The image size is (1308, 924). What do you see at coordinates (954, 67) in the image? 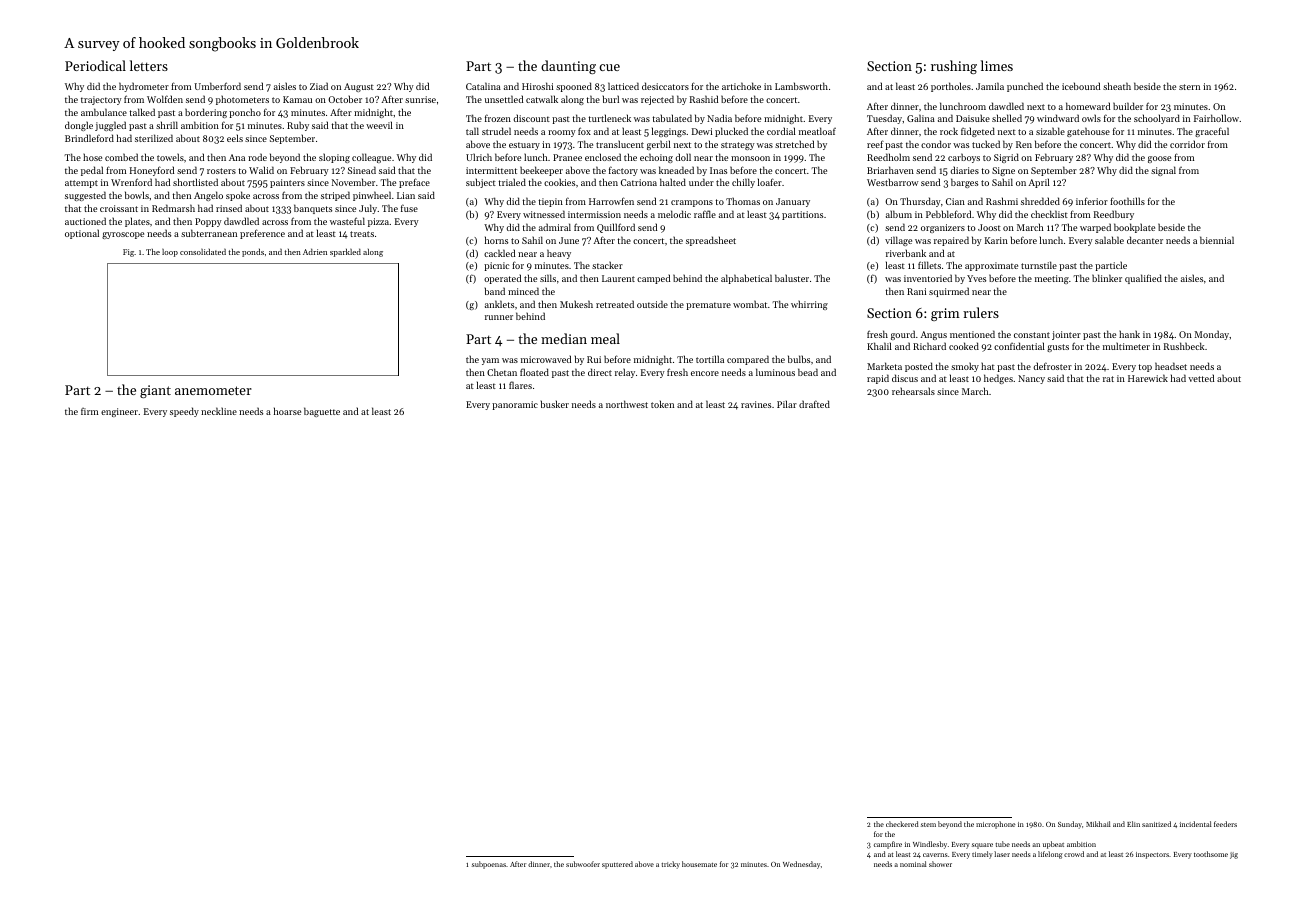
I see `rushing` at bounding box center [954, 67].
